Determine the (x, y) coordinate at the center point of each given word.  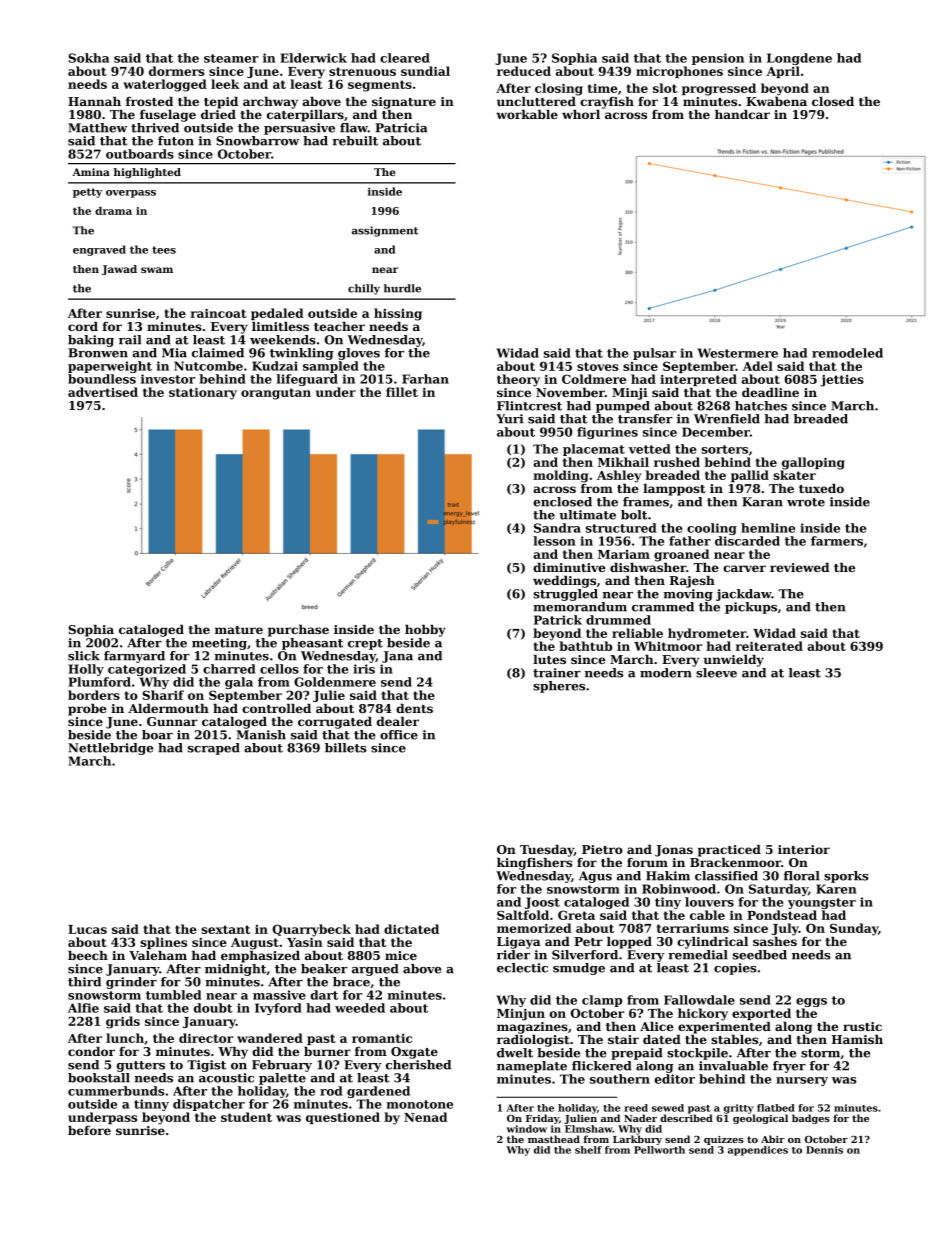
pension (718, 59)
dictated (411, 929)
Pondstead (782, 915)
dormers (176, 71)
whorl (581, 114)
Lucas (87, 929)
